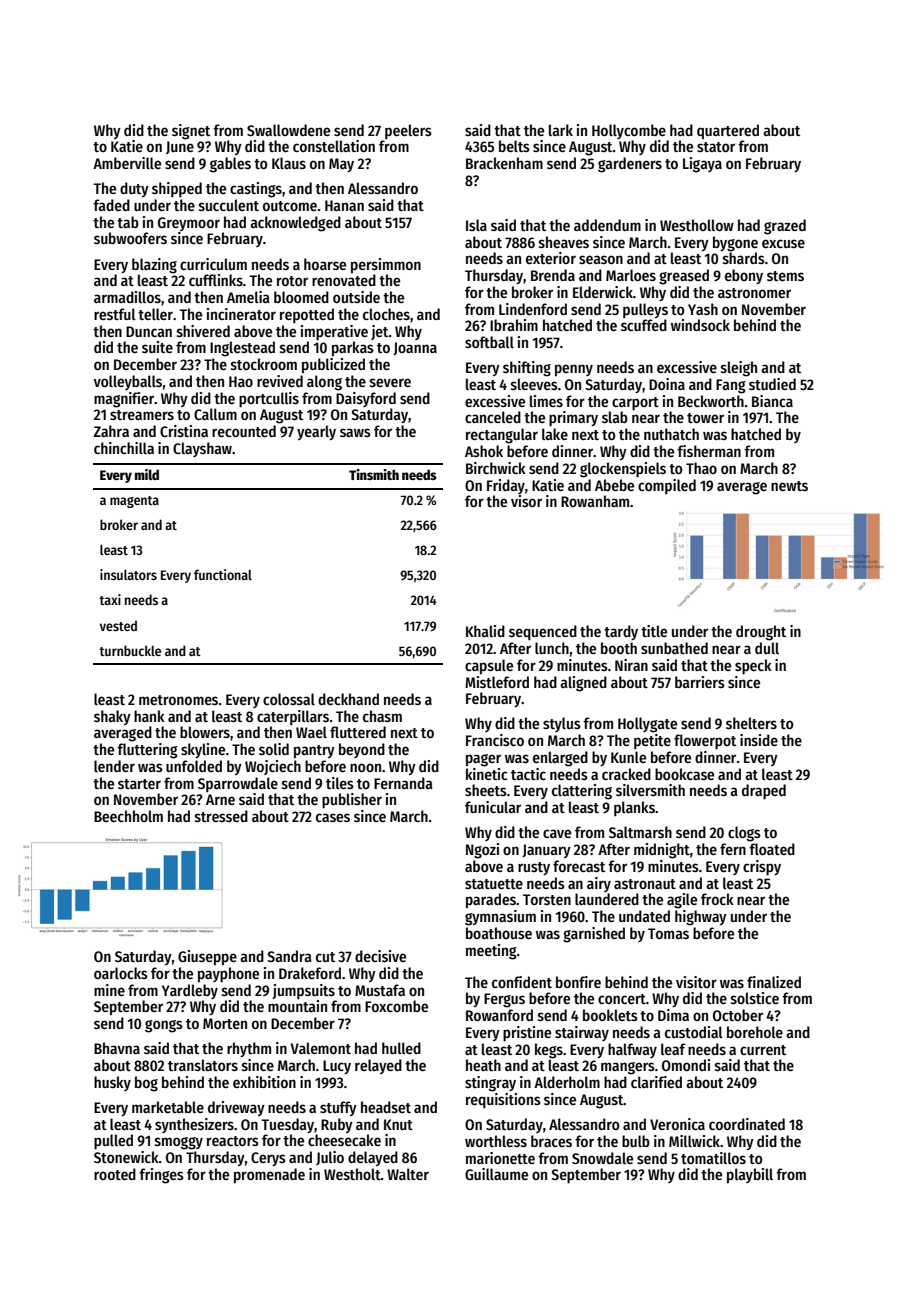  I want to click on Birchwick, so click(496, 468).
